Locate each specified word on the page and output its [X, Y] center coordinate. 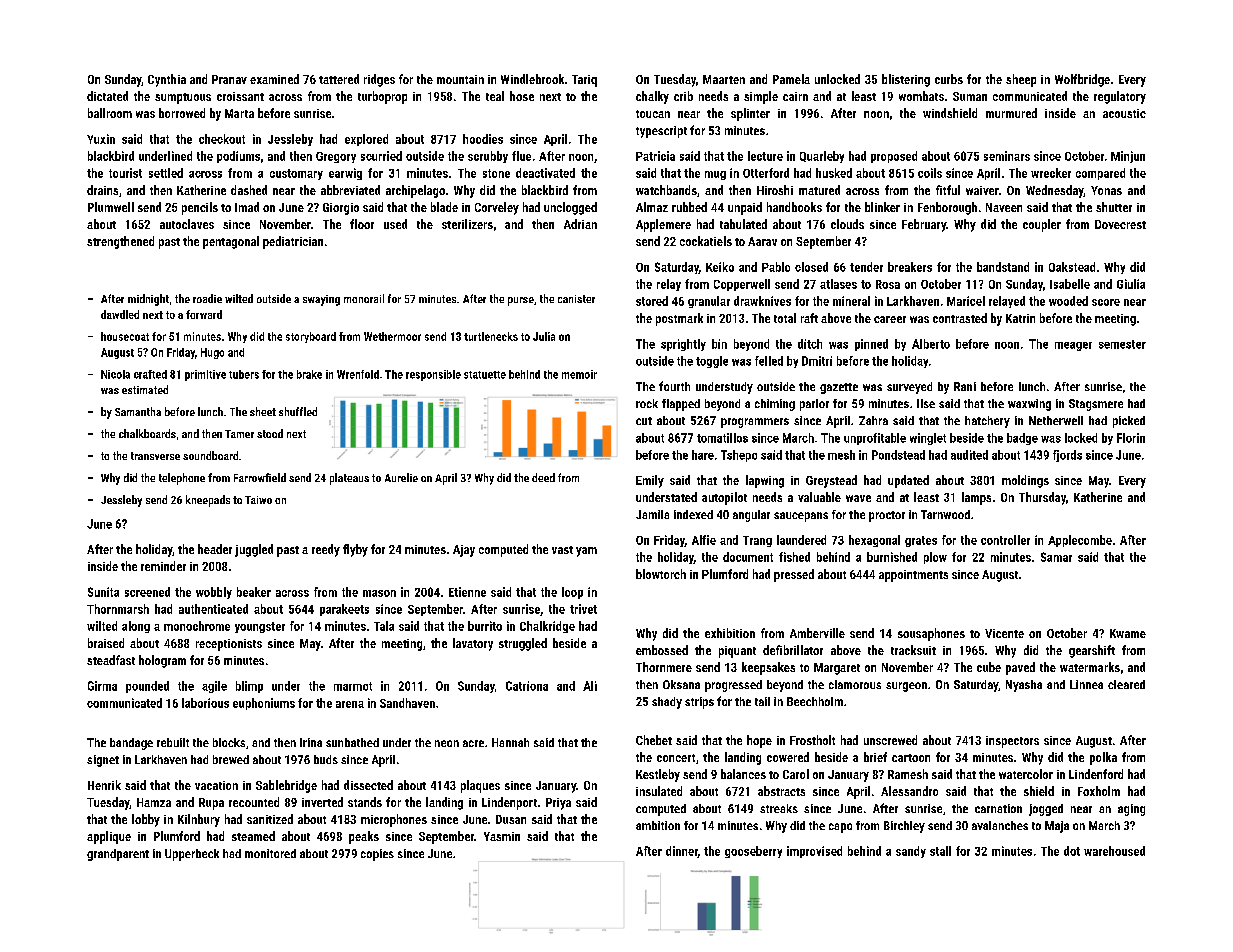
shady [667, 703]
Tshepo [739, 456]
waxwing [1029, 405]
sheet [263, 411]
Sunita [103, 592]
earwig [345, 174]
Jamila [652, 514]
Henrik [104, 785]
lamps [976, 498]
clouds [847, 224]
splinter [750, 114]
